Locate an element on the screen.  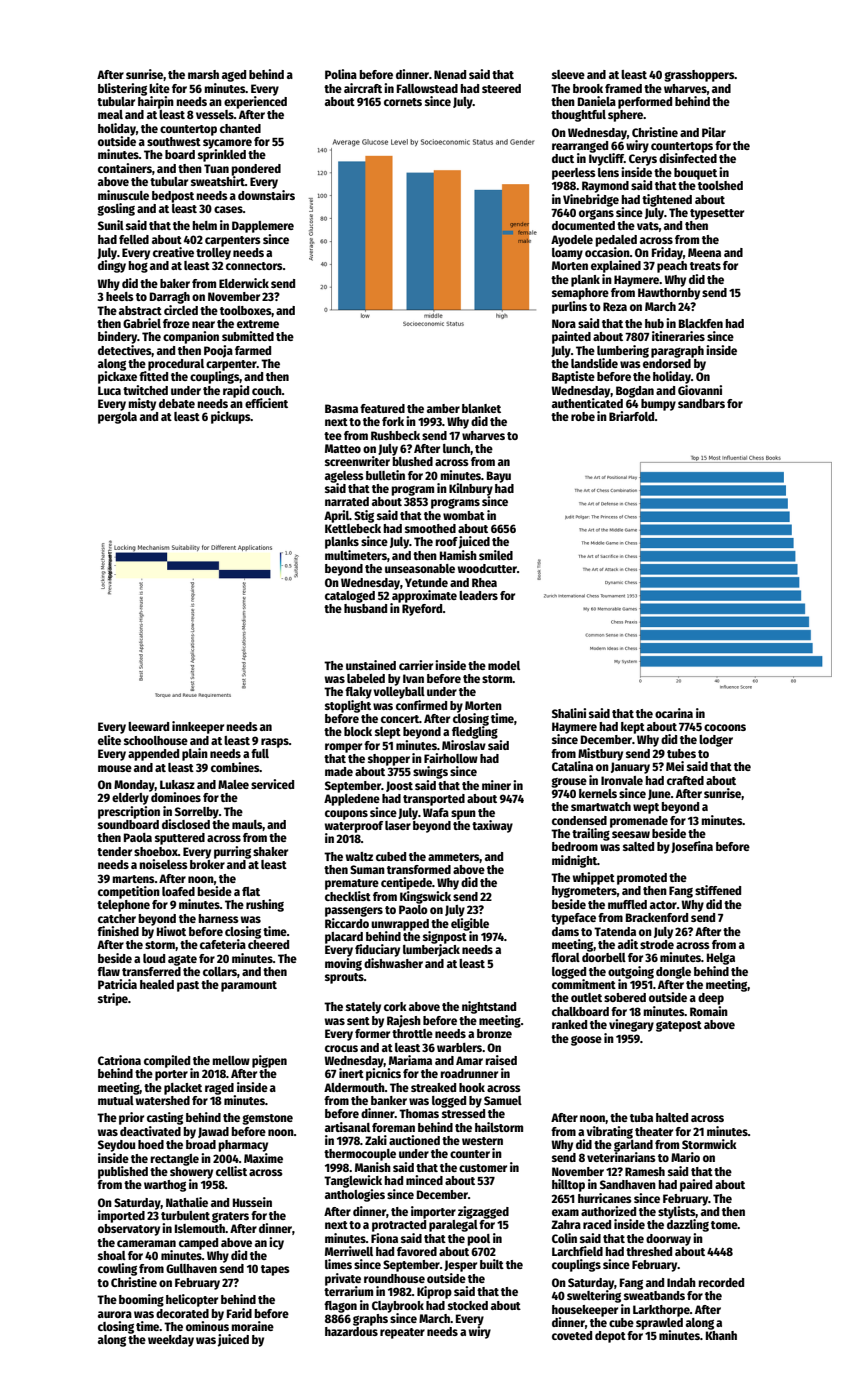
dazzling is located at coordinates (688, 1225).
